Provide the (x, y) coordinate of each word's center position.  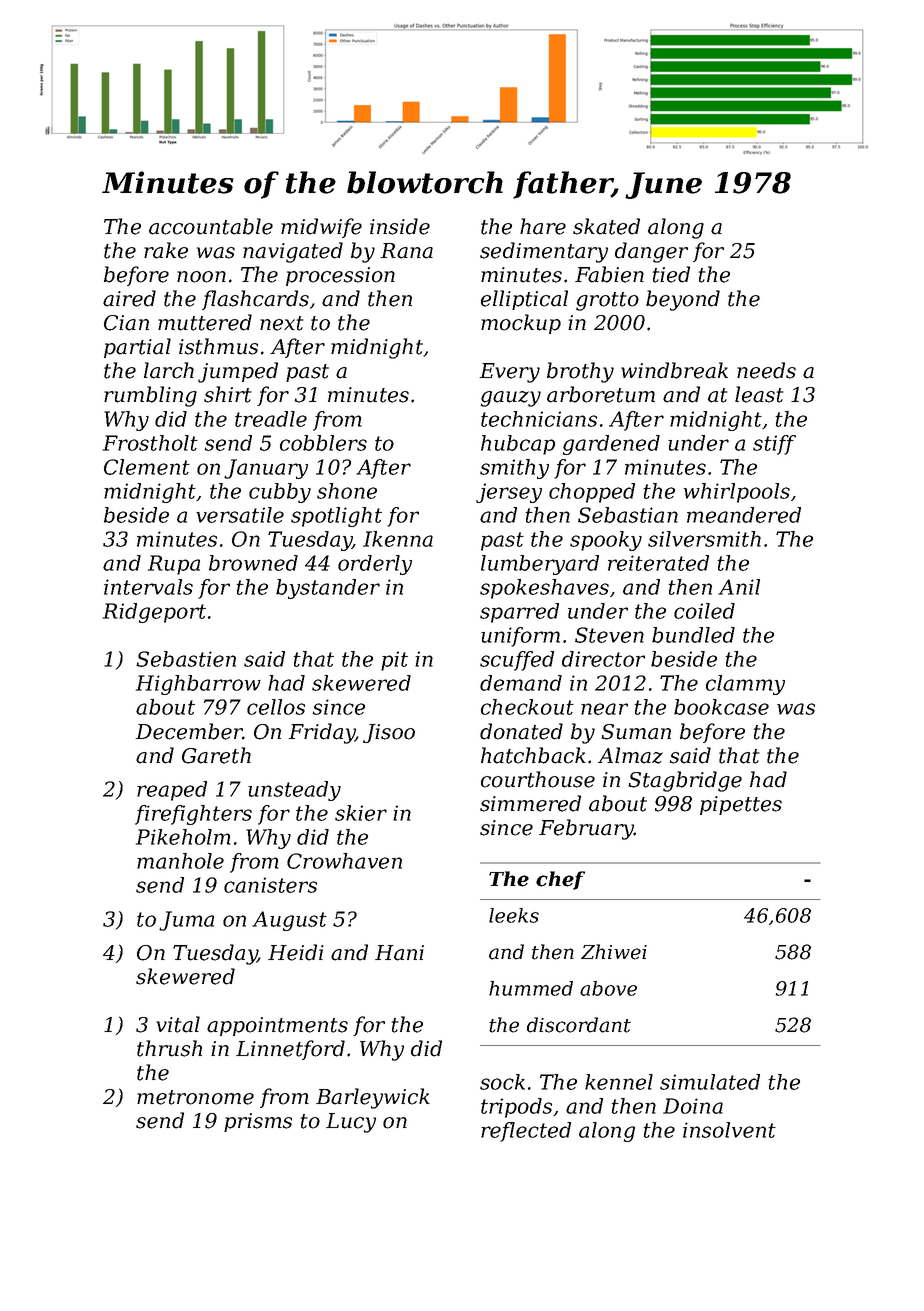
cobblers (323, 443)
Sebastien (186, 659)
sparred (519, 613)
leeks (514, 915)
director (603, 659)
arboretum (601, 394)
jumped (238, 372)
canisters (270, 885)
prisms (258, 1122)
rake (166, 250)
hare (543, 226)
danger (651, 252)
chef (560, 880)
